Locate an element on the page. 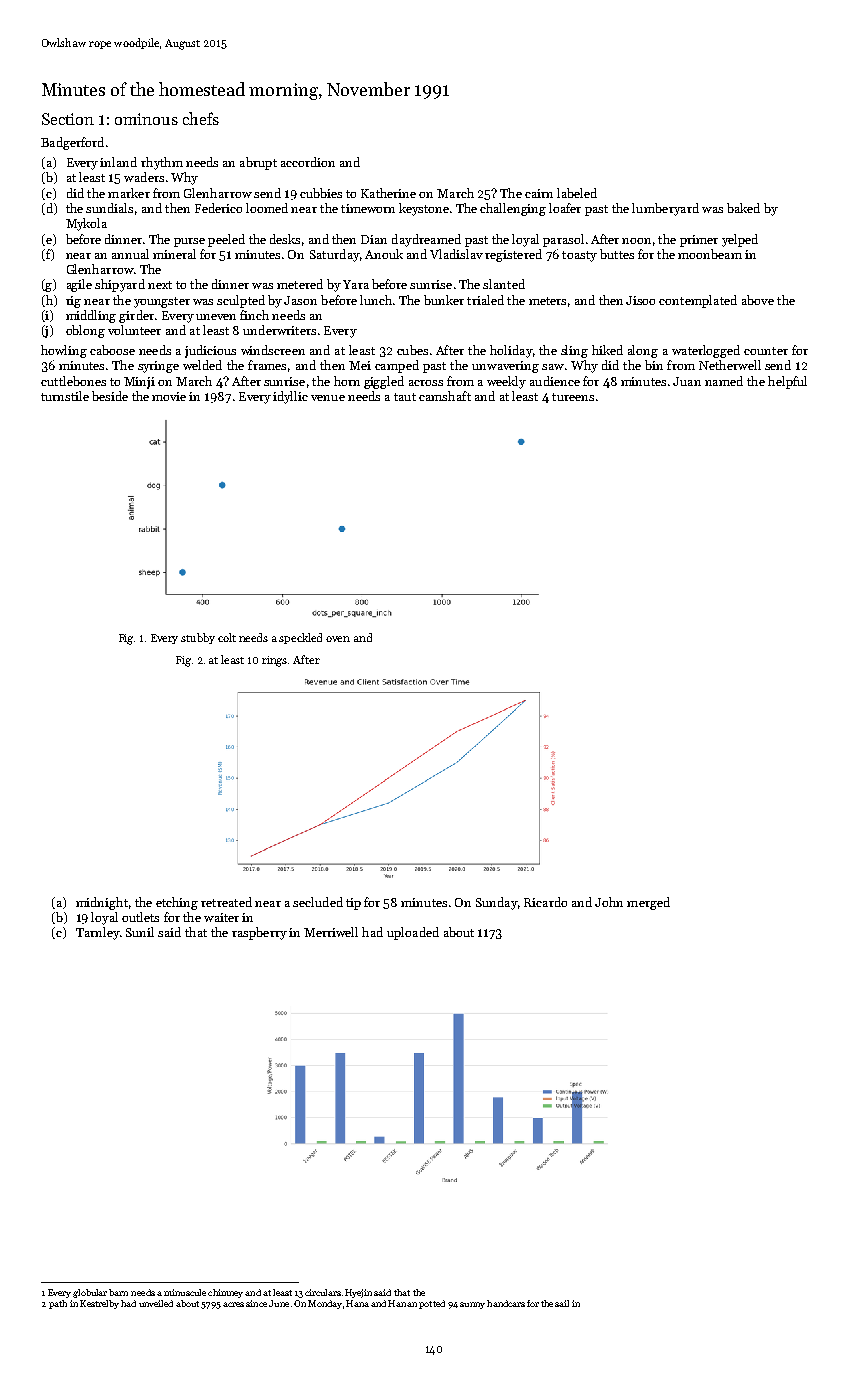 Image resolution: width=849 pixels, height=1400 pixels. baked is located at coordinates (743, 208).
